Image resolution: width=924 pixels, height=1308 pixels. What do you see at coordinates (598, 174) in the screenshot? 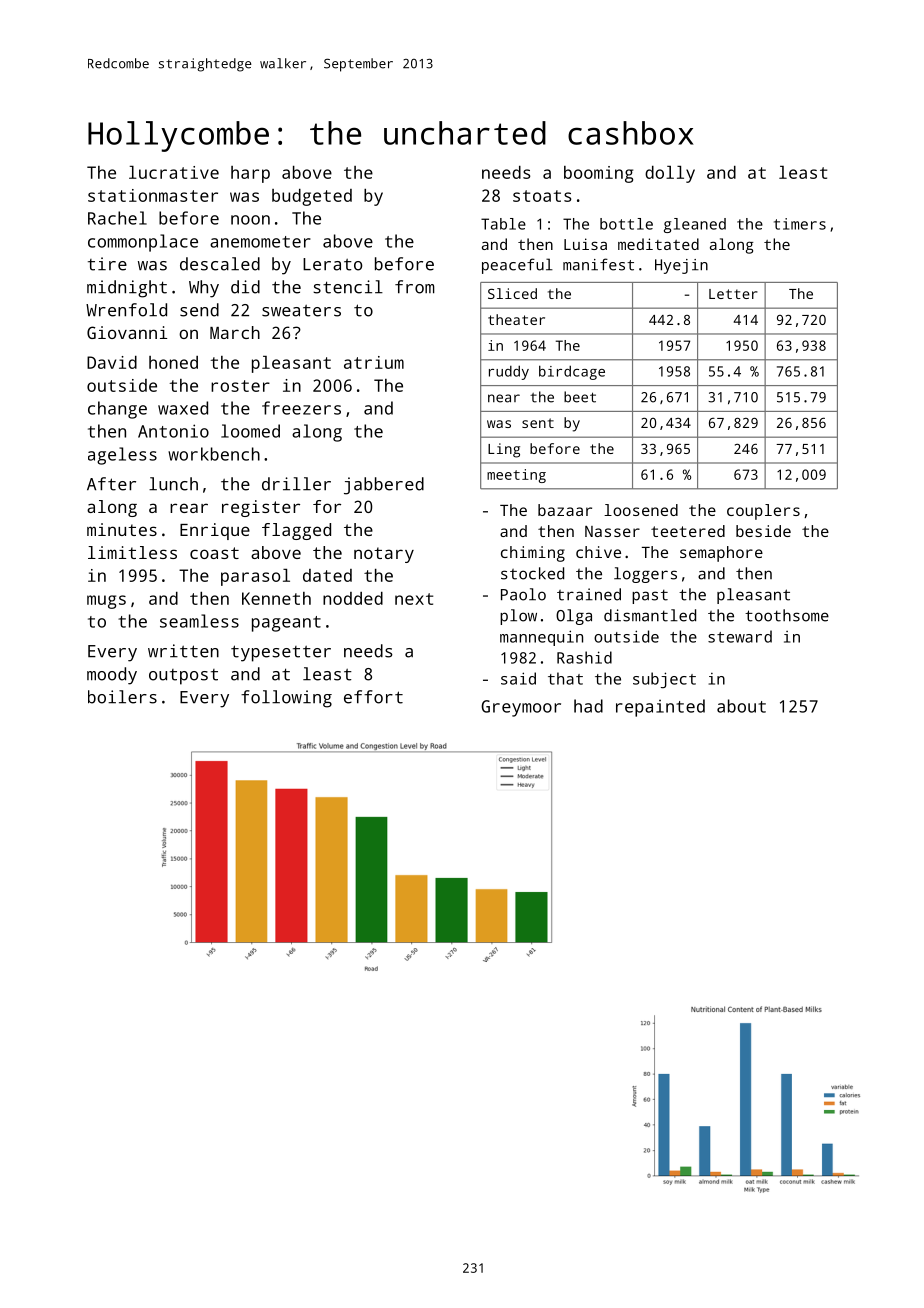
I see `booming` at bounding box center [598, 174].
